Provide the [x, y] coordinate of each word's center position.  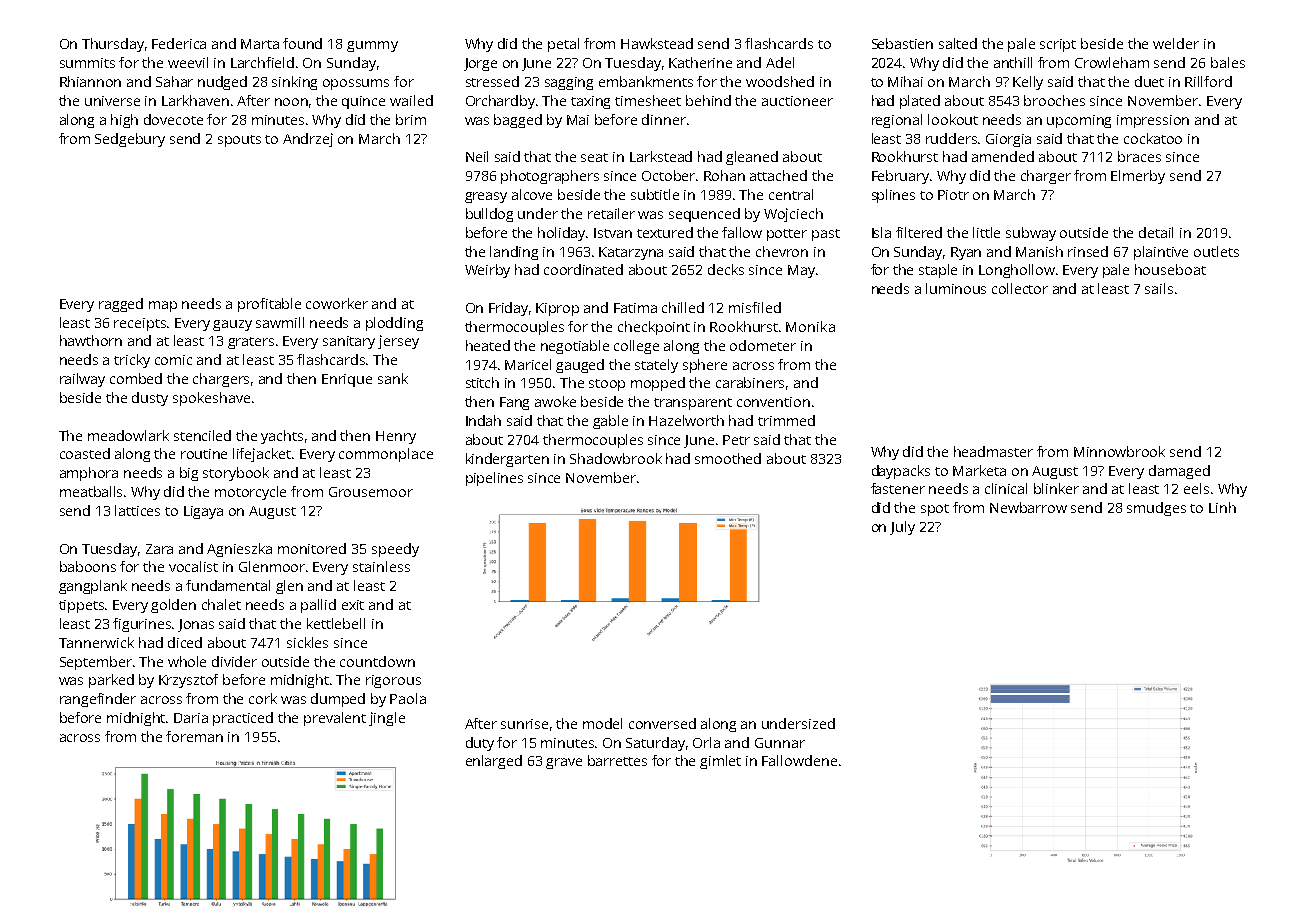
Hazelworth [686, 420]
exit [353, 605]
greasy [486, 197]
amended [1003, 156]
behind [708, 100]
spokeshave [211, 399]
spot [935, 510]
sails [1159, 288]
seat [594, 157]
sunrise [524, 724]
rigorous [393, 681]
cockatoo [1153, 138]
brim [411, 119]
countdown [377, 661]
